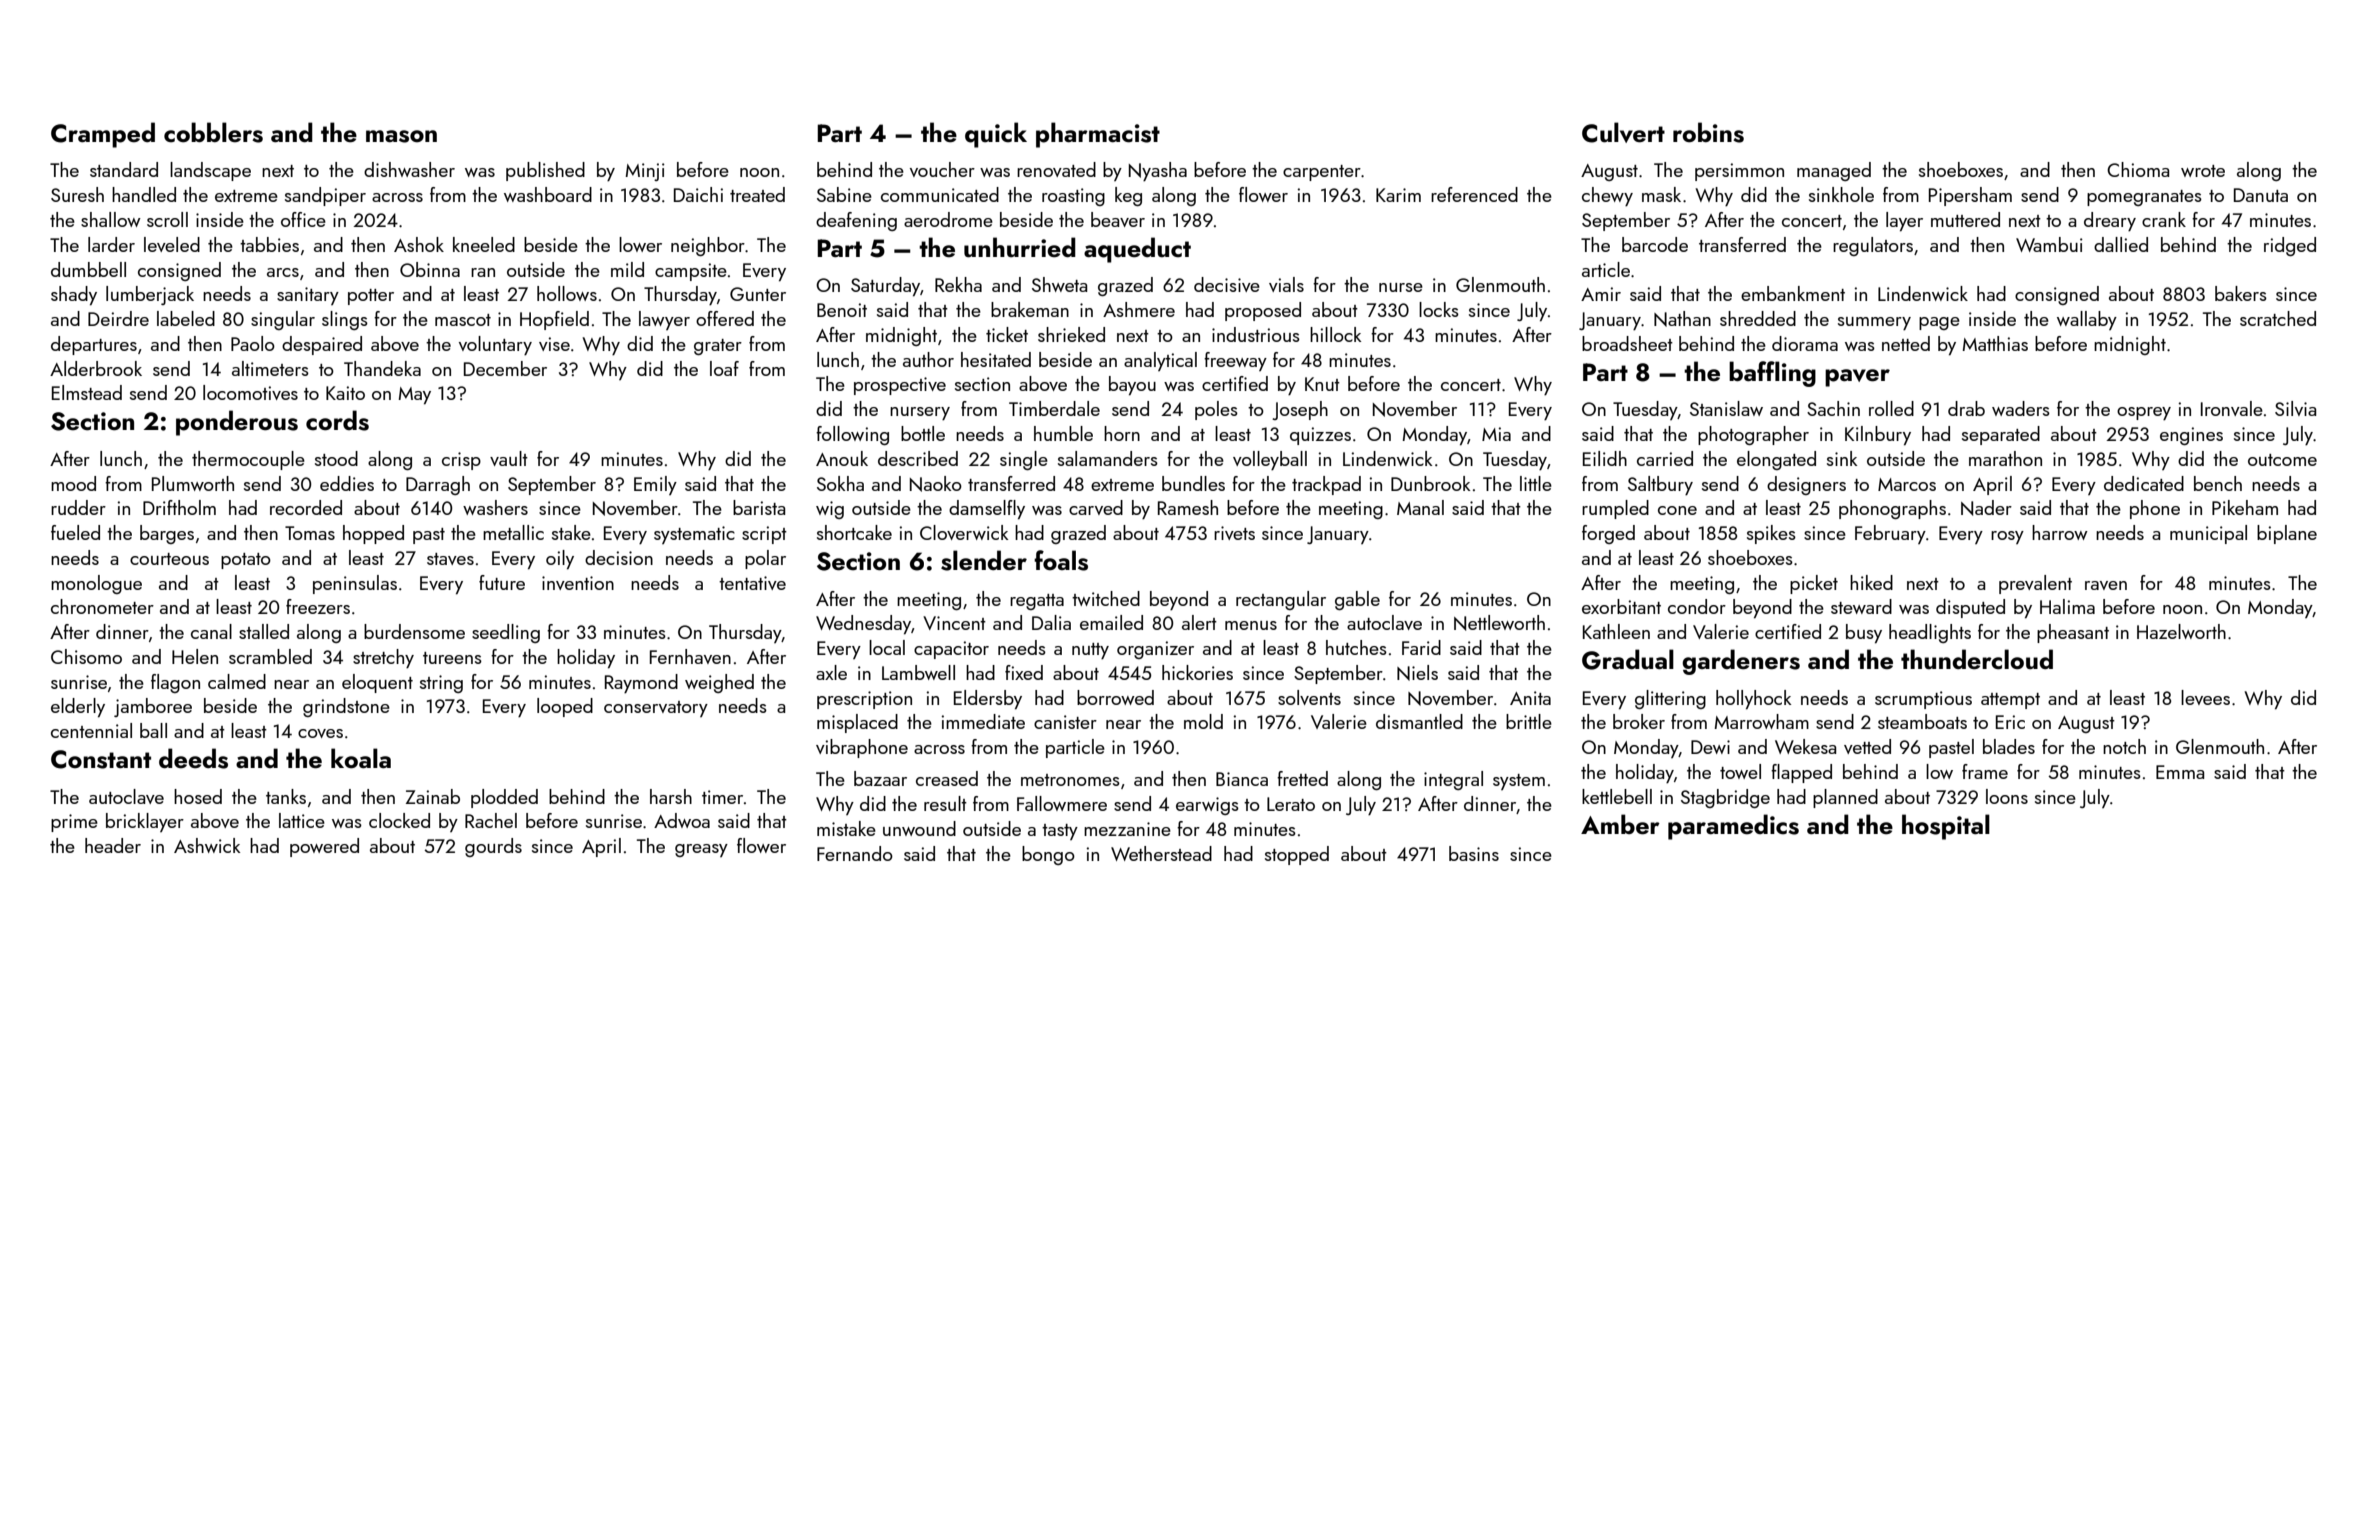  What do you see at coordinates (2203, 171) in the document?
I see `wrote` at bounding box center [2203, 171].
